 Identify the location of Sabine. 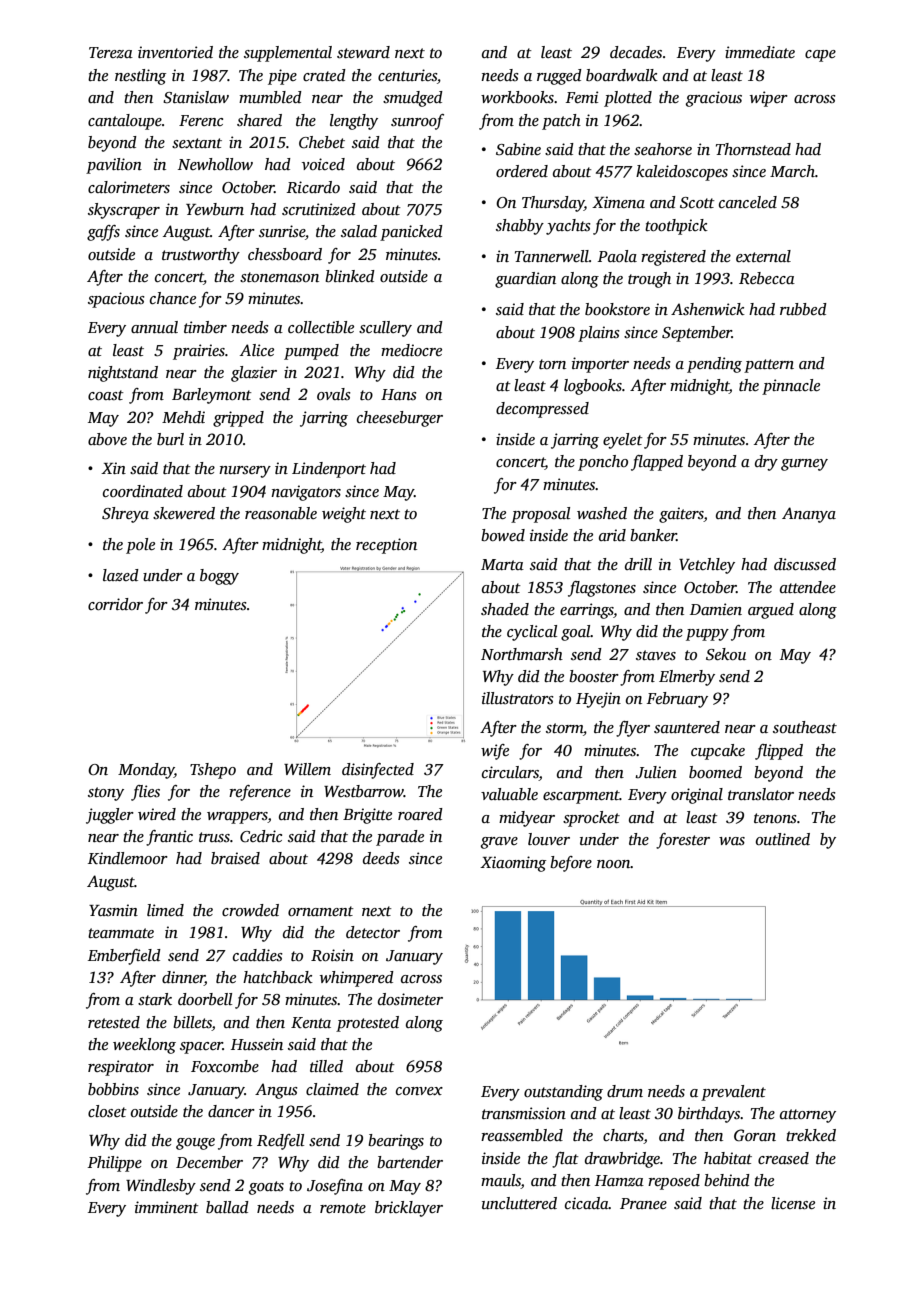
(518, 149).
